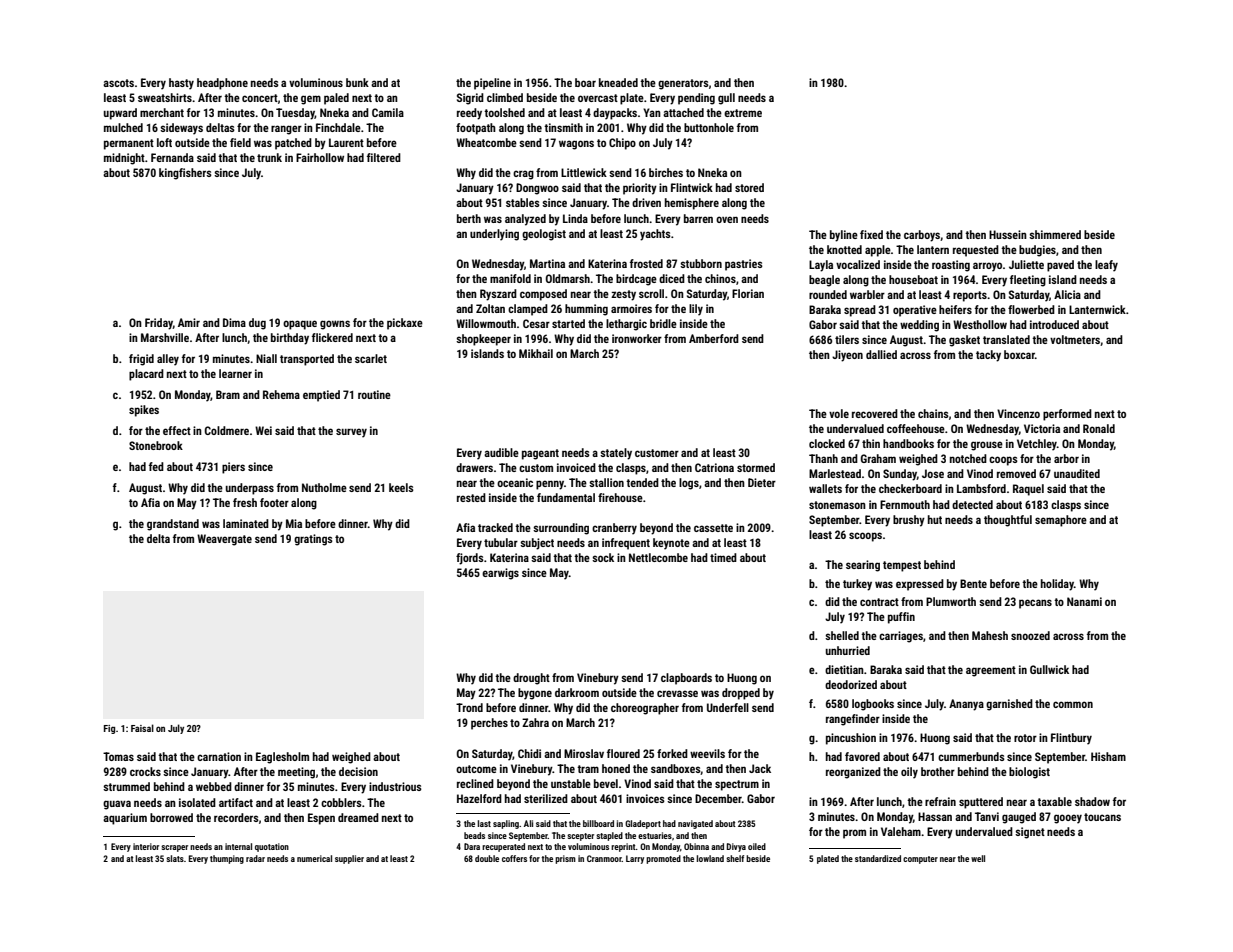 This page has width=1233, height=952. Describe the element at coordinates (224, 540) in the page. I see `Weavergate` at that location.
